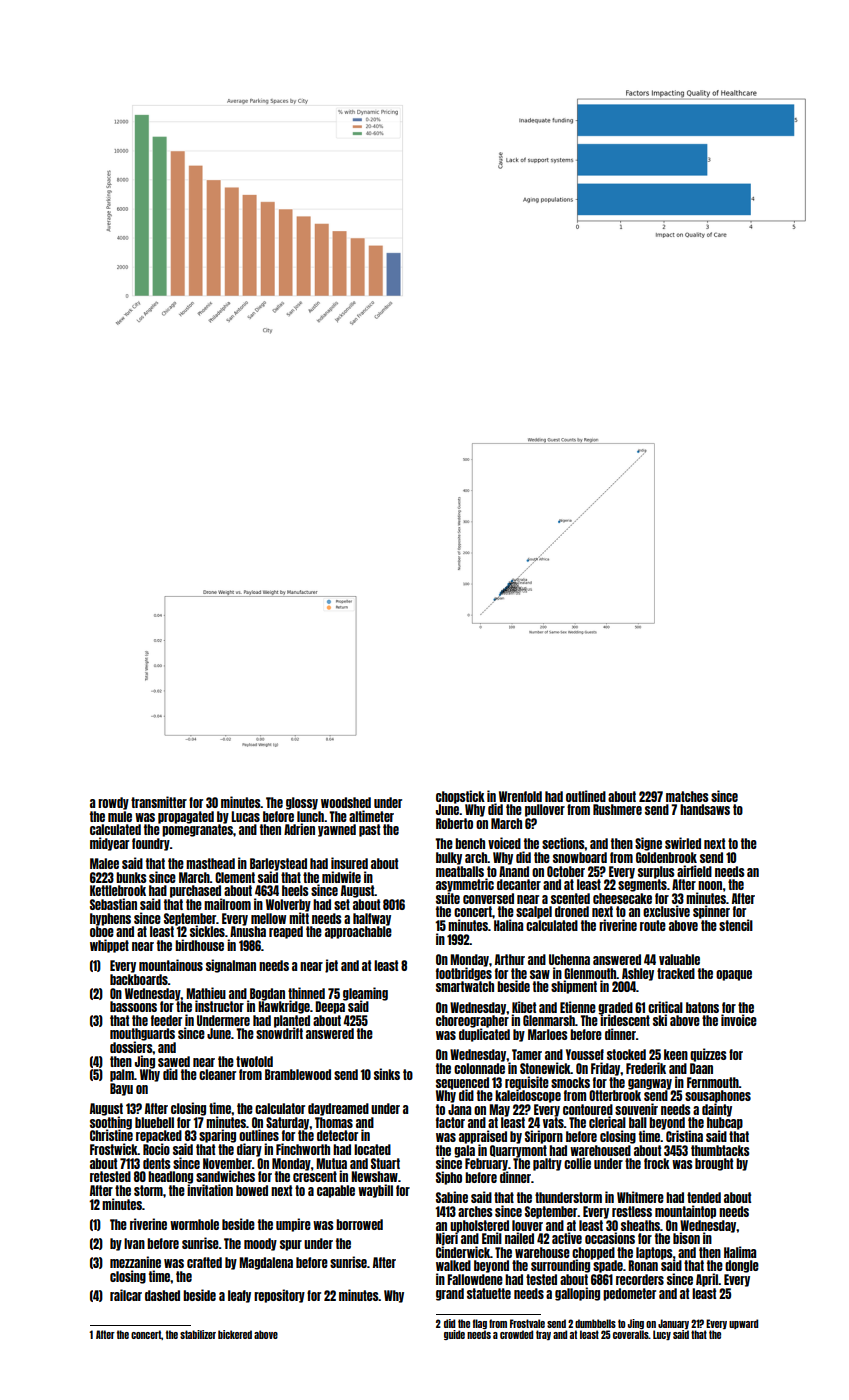 Image resolution: width=849 pixels, height=1400 pixels. I want to click on handsaws, so click(705, 809).
